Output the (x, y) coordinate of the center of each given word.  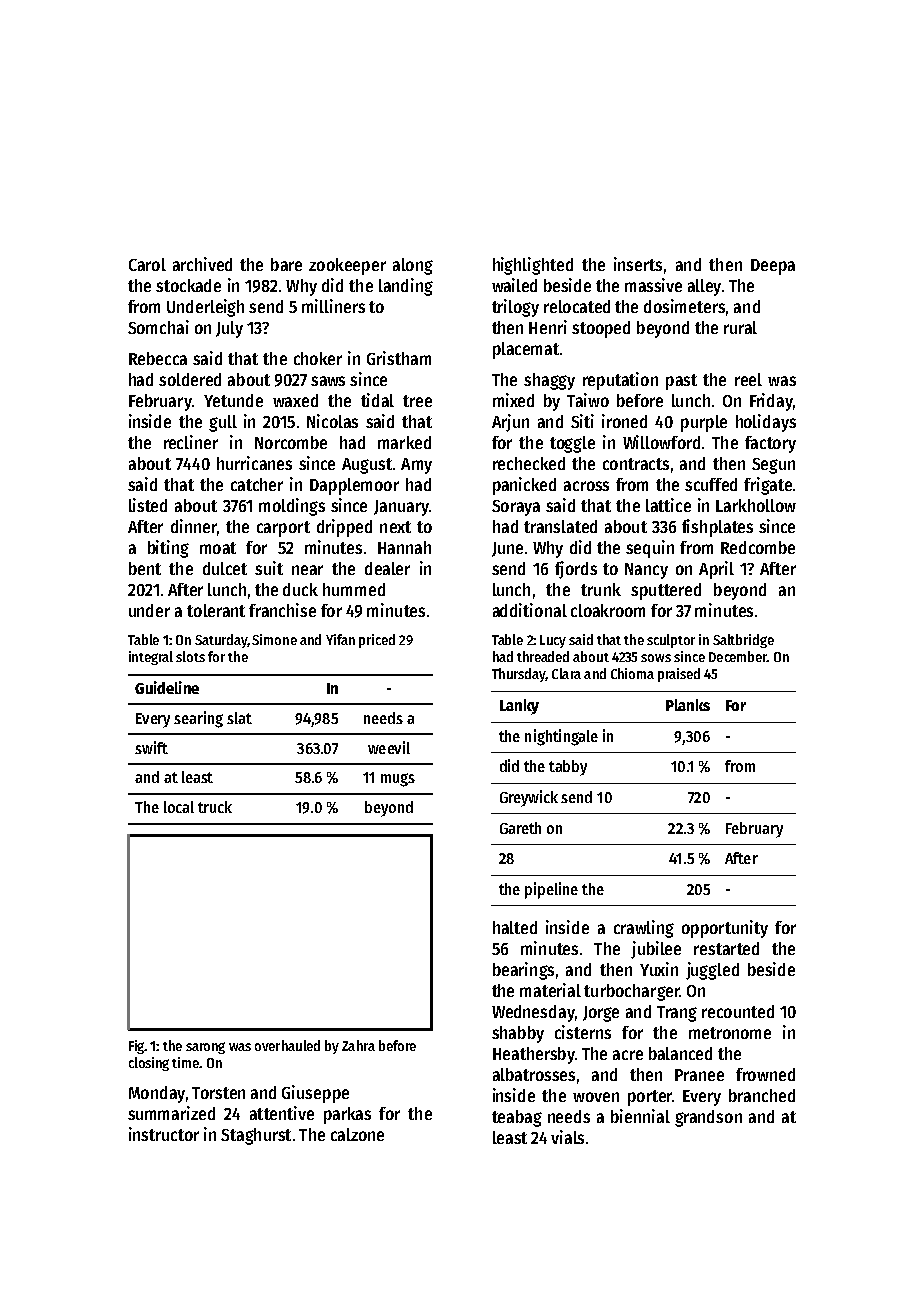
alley (704, 287)
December (738, 656)
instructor (164, 1134)
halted (515, 927)
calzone (357, 1134)
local (179, 807)
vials (567, 1137)
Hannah (404, 547)
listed (148, 505)
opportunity (725, 929)
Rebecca (158, 358)
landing (406, 287)
